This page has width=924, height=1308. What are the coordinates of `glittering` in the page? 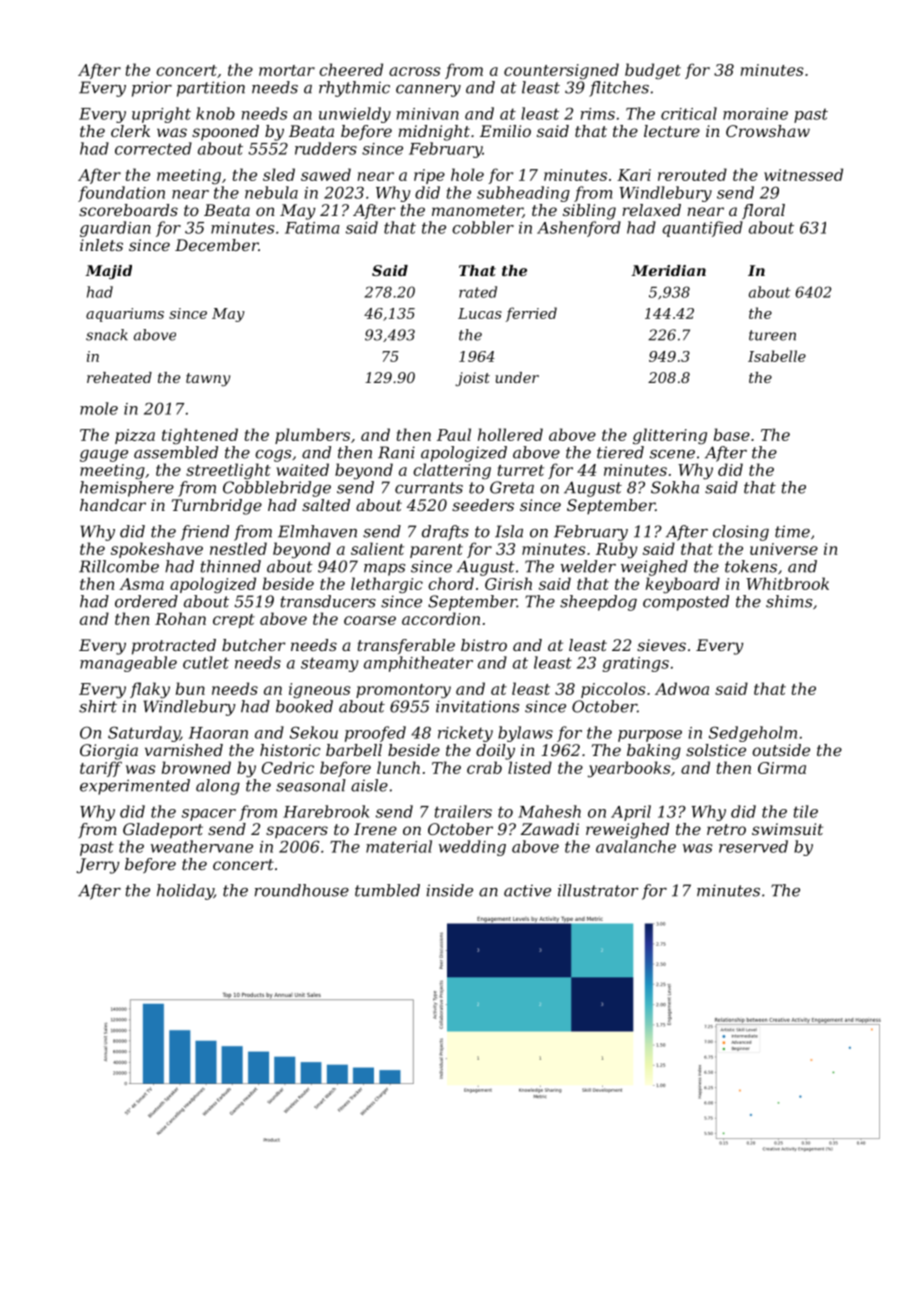 It's located at (670, 436).
